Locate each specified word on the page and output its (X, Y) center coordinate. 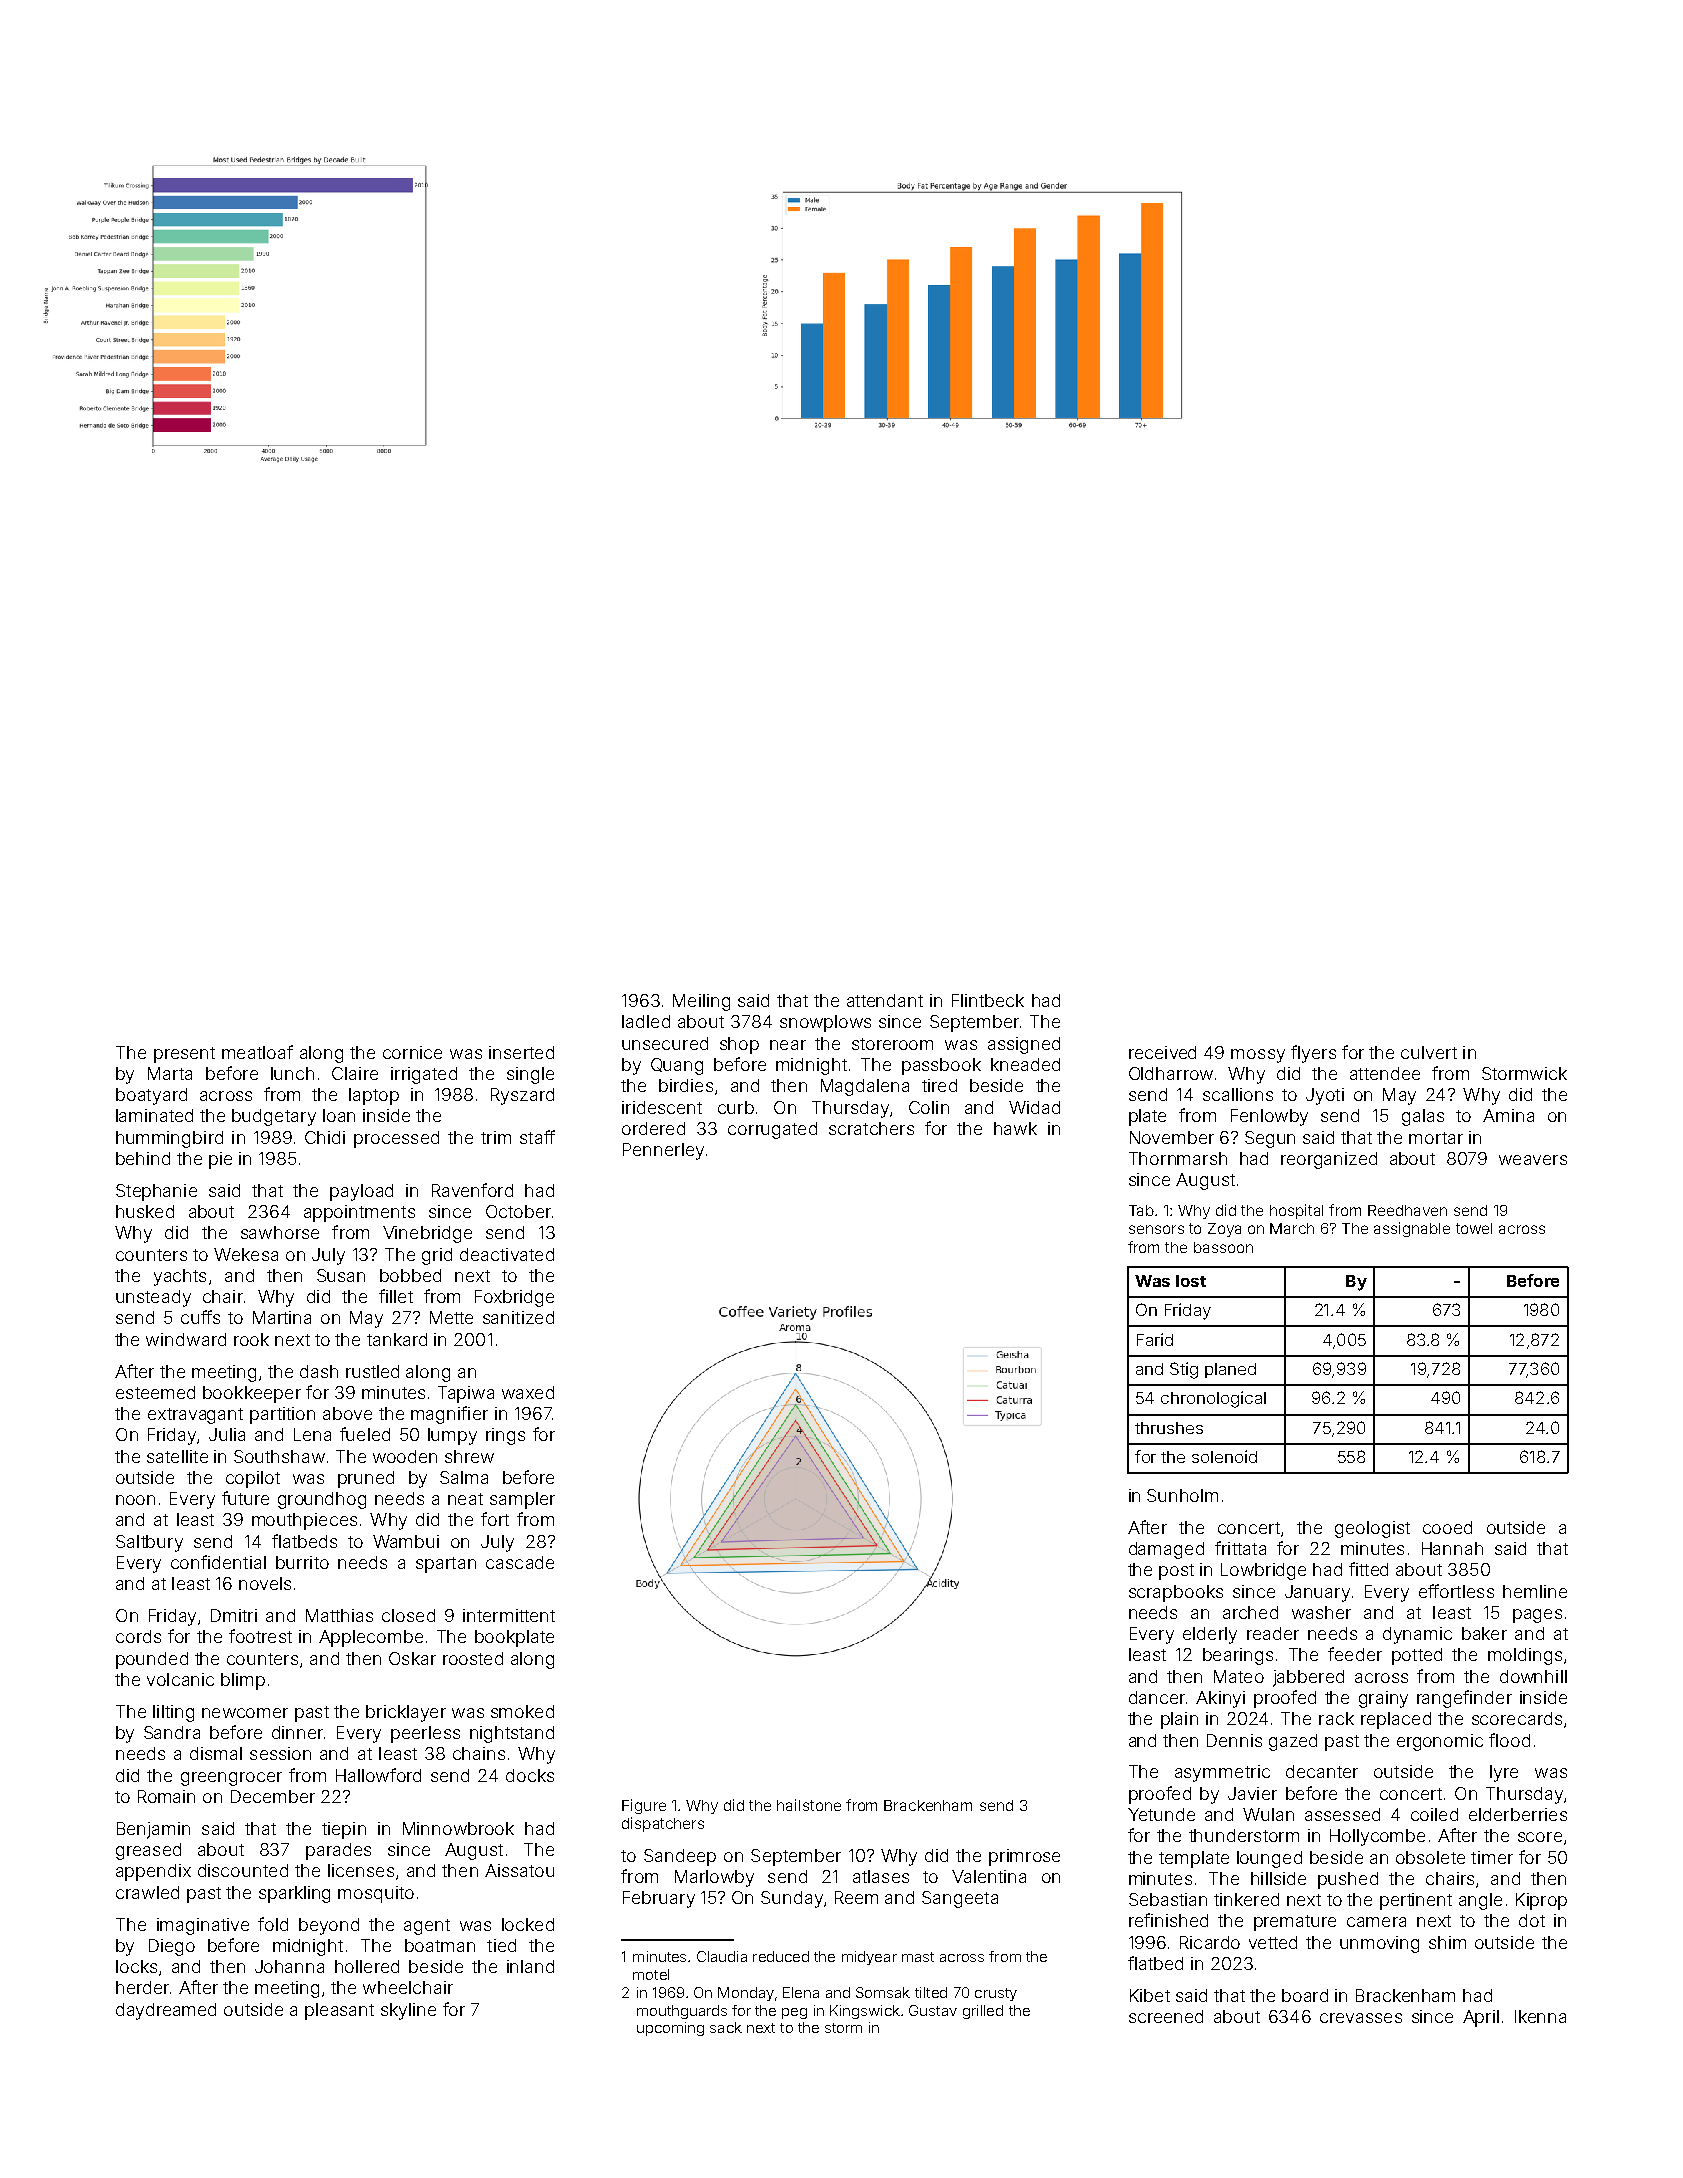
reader (1273, 1633)
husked (145, 1211)
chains (479, 1753)
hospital (1296, 1211)
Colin (929, 1107)
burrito (302, 1562)
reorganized (1329, 1160)
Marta (170, 1073)
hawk (1015, 1128)
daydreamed (166, 2011)
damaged (1166, 1550)
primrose (1024, 1857)
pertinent (1416, 1901)
